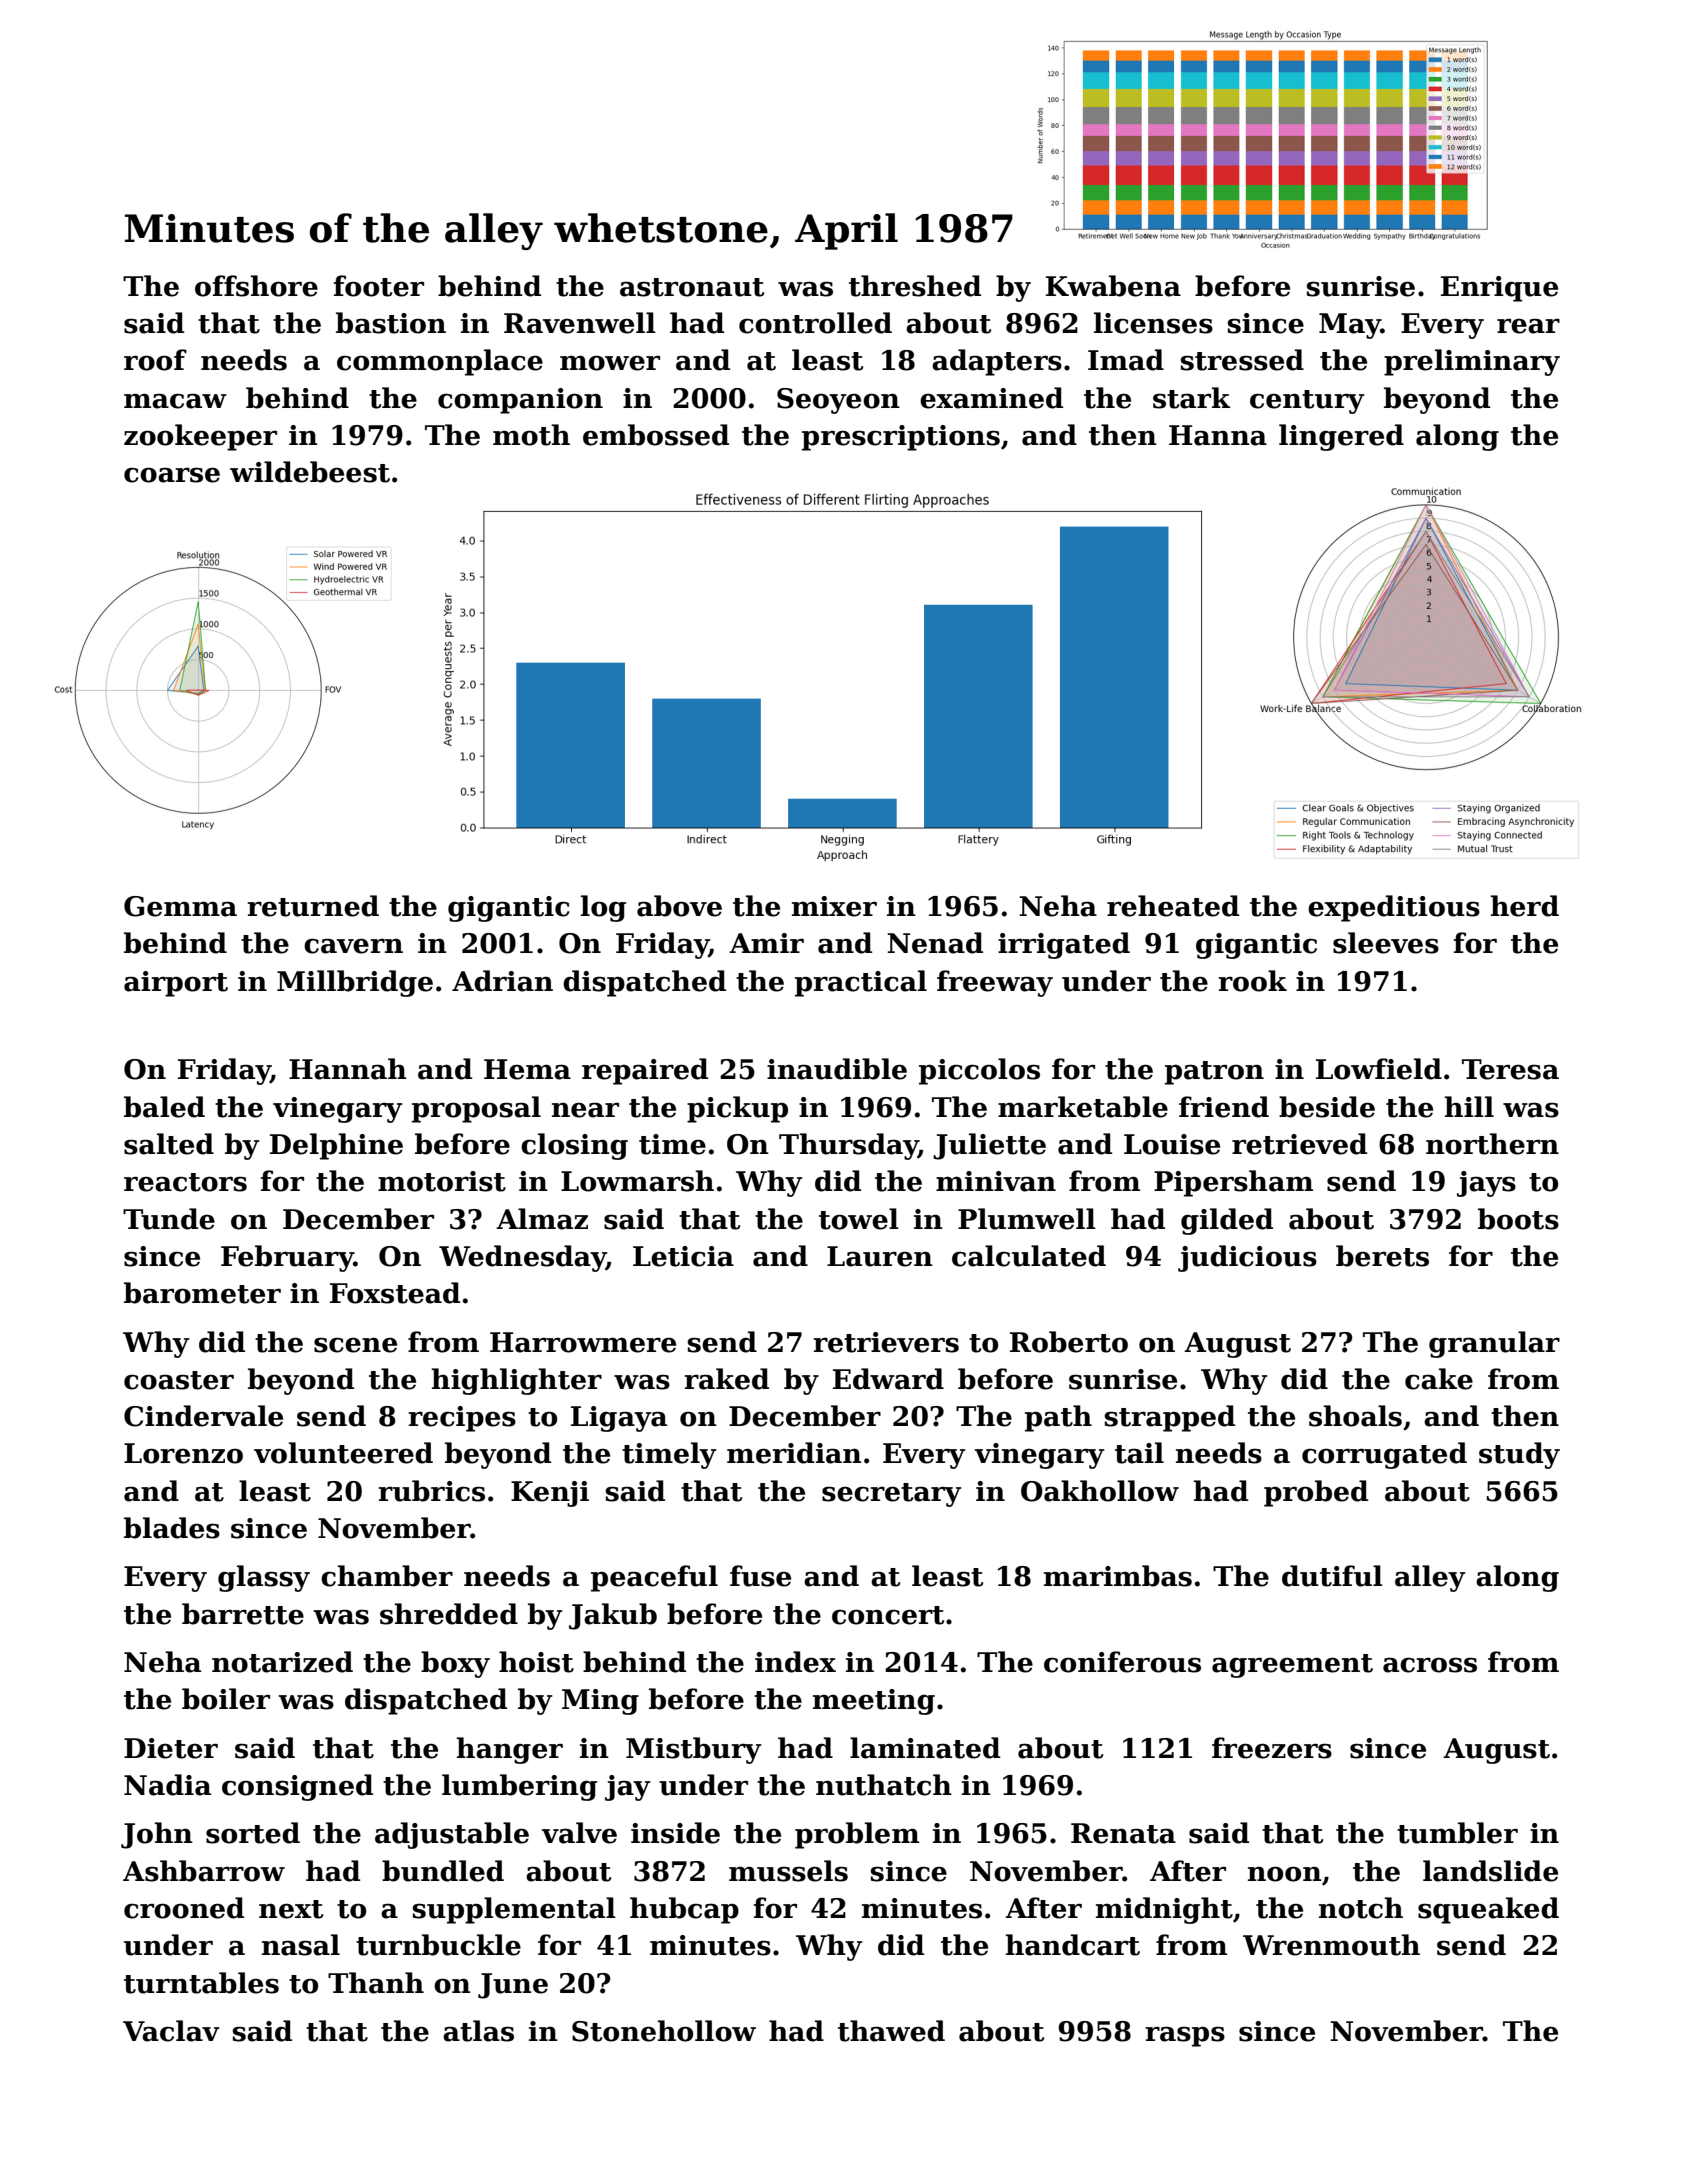 The width and height of the image is (1683, 2178). Describe the element at coordinates (1252, 981) in the image. I see `rook` at that location.
